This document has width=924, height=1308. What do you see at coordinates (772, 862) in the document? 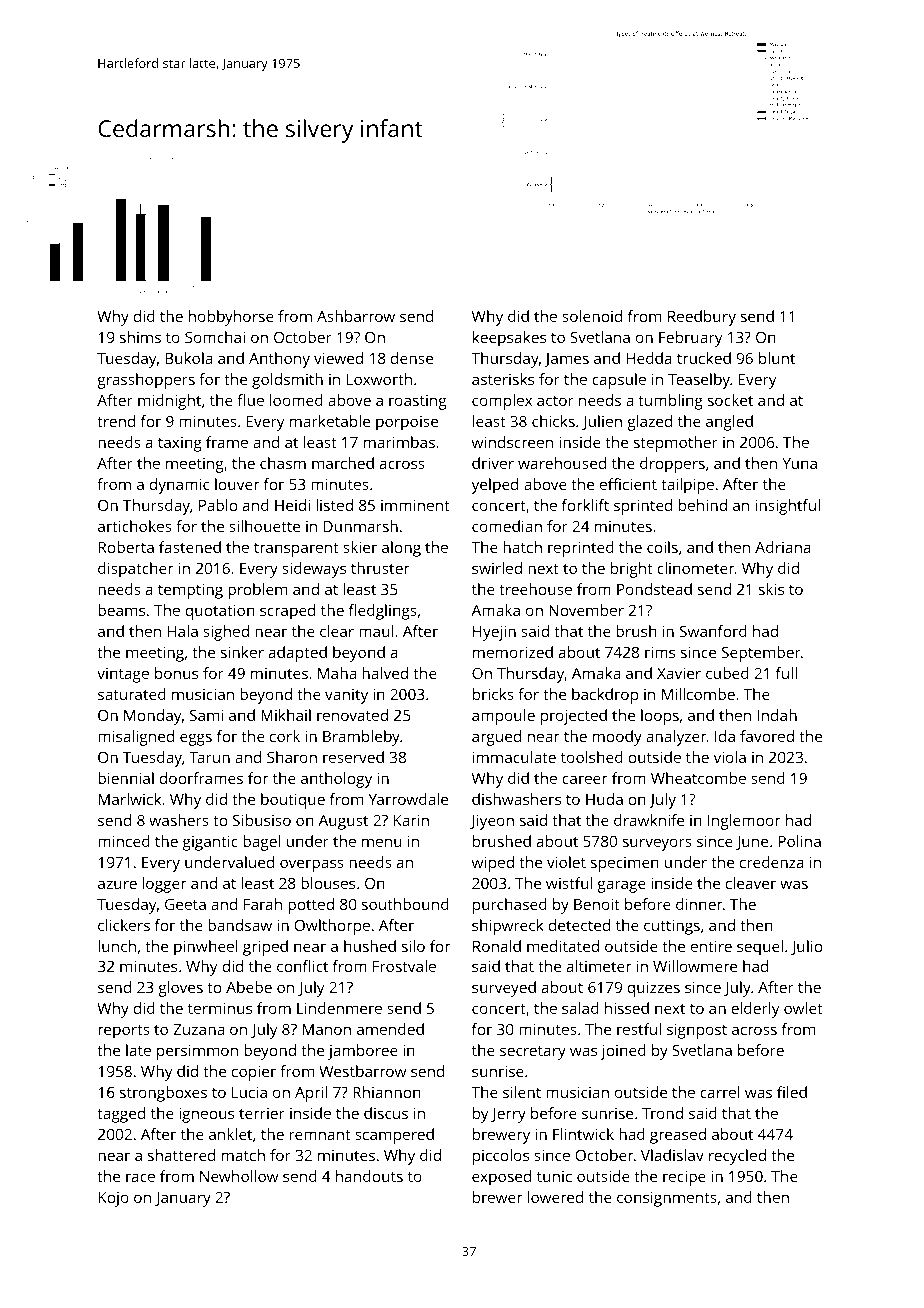
I see `credenza` at bounding box center [772, 862].
